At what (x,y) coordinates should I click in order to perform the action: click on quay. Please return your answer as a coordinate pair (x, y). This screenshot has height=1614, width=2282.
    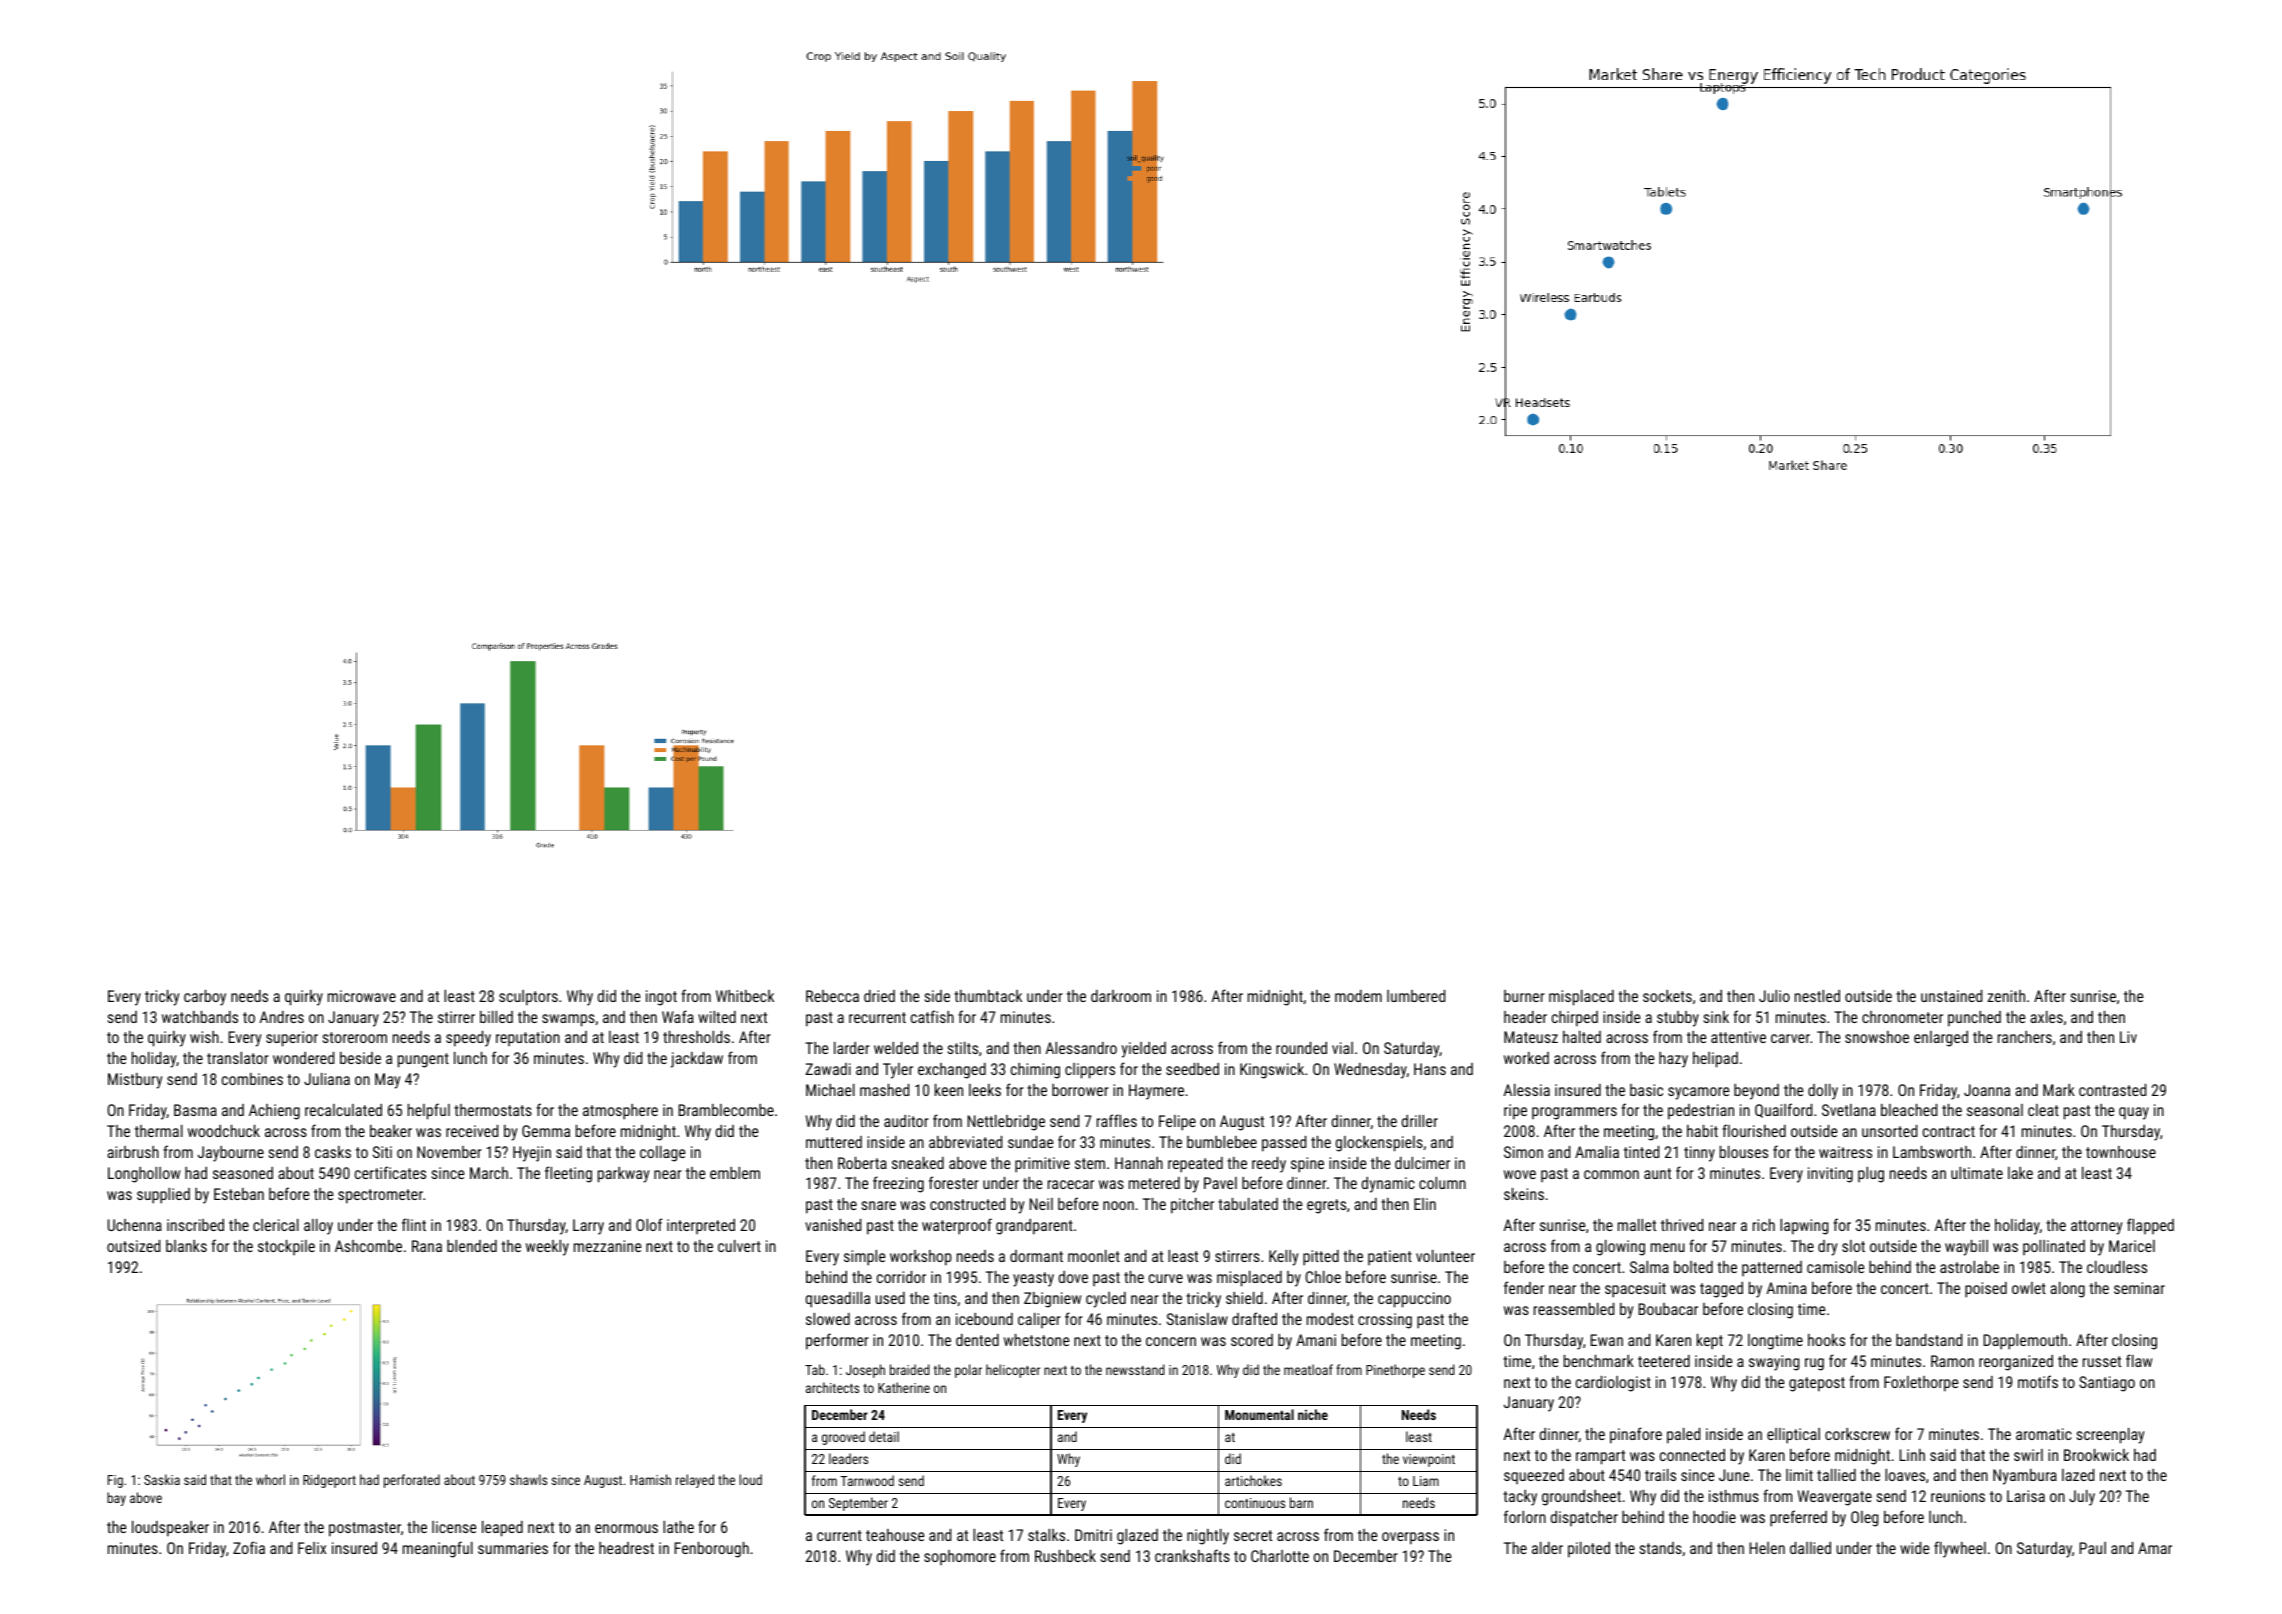
    Looking at the image, I should click on (2134, 1113).
